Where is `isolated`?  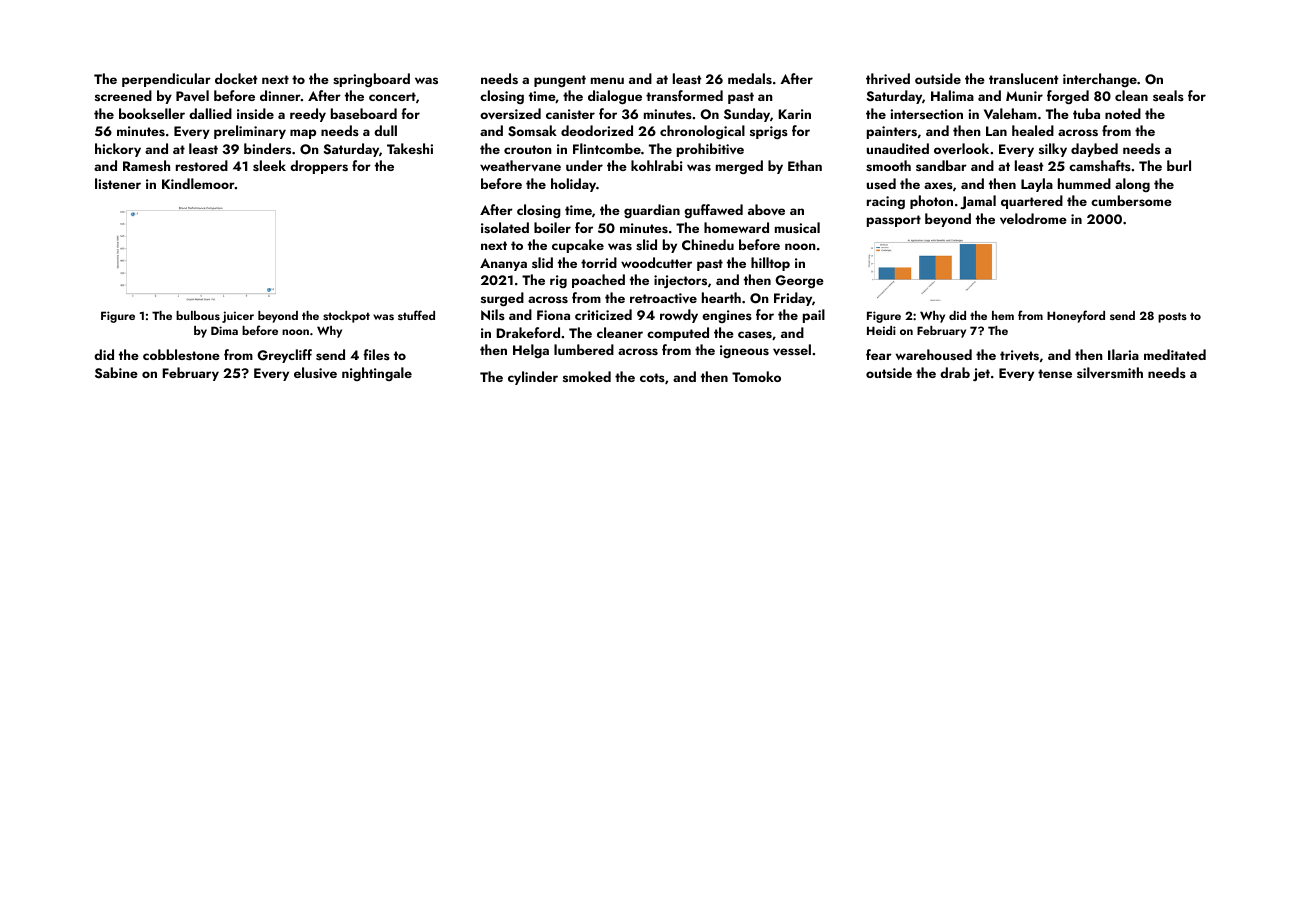
isolated is located at coordinates (505, 227).
